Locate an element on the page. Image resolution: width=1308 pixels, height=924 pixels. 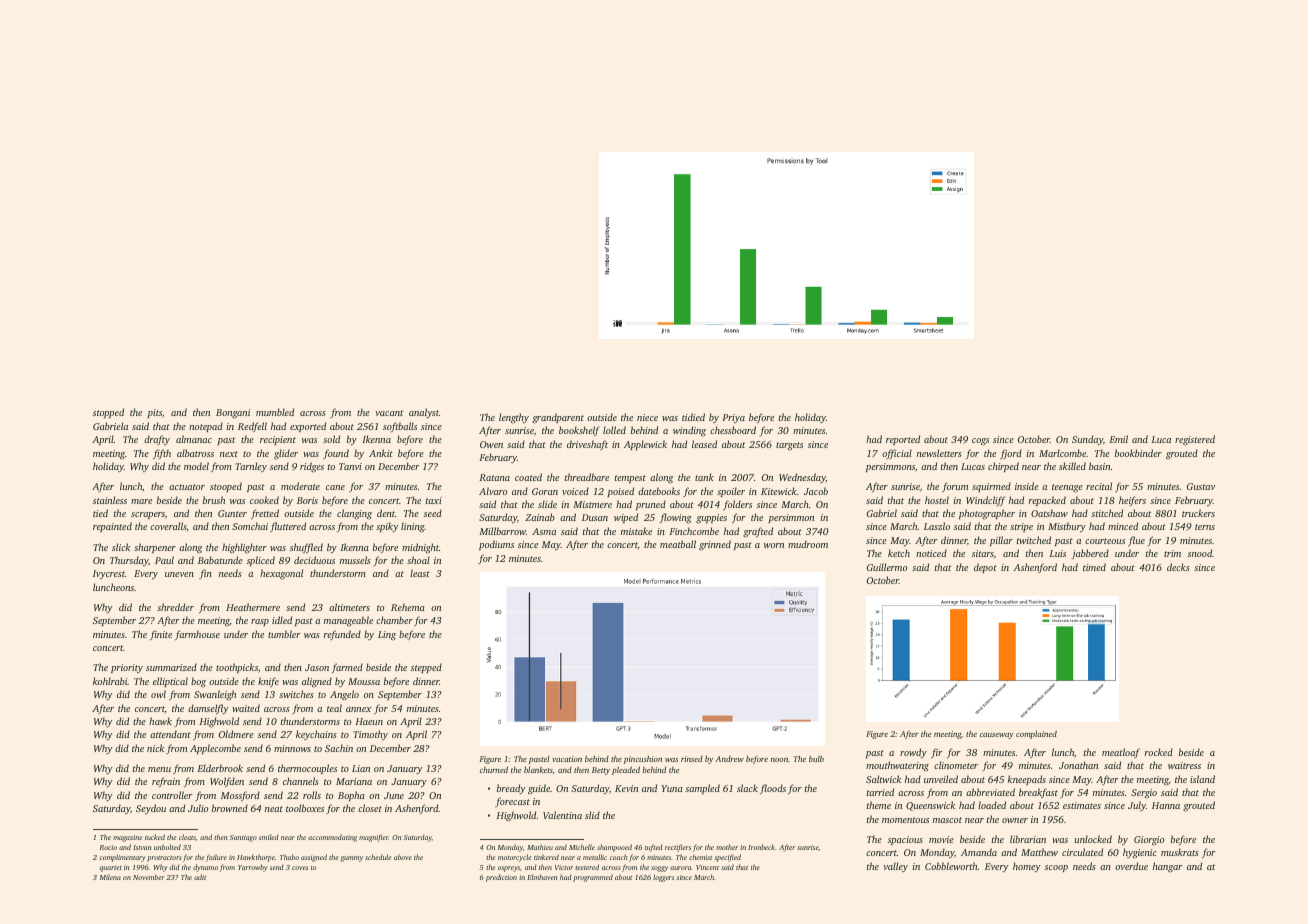
tank is located at coordinates (704, 477).
